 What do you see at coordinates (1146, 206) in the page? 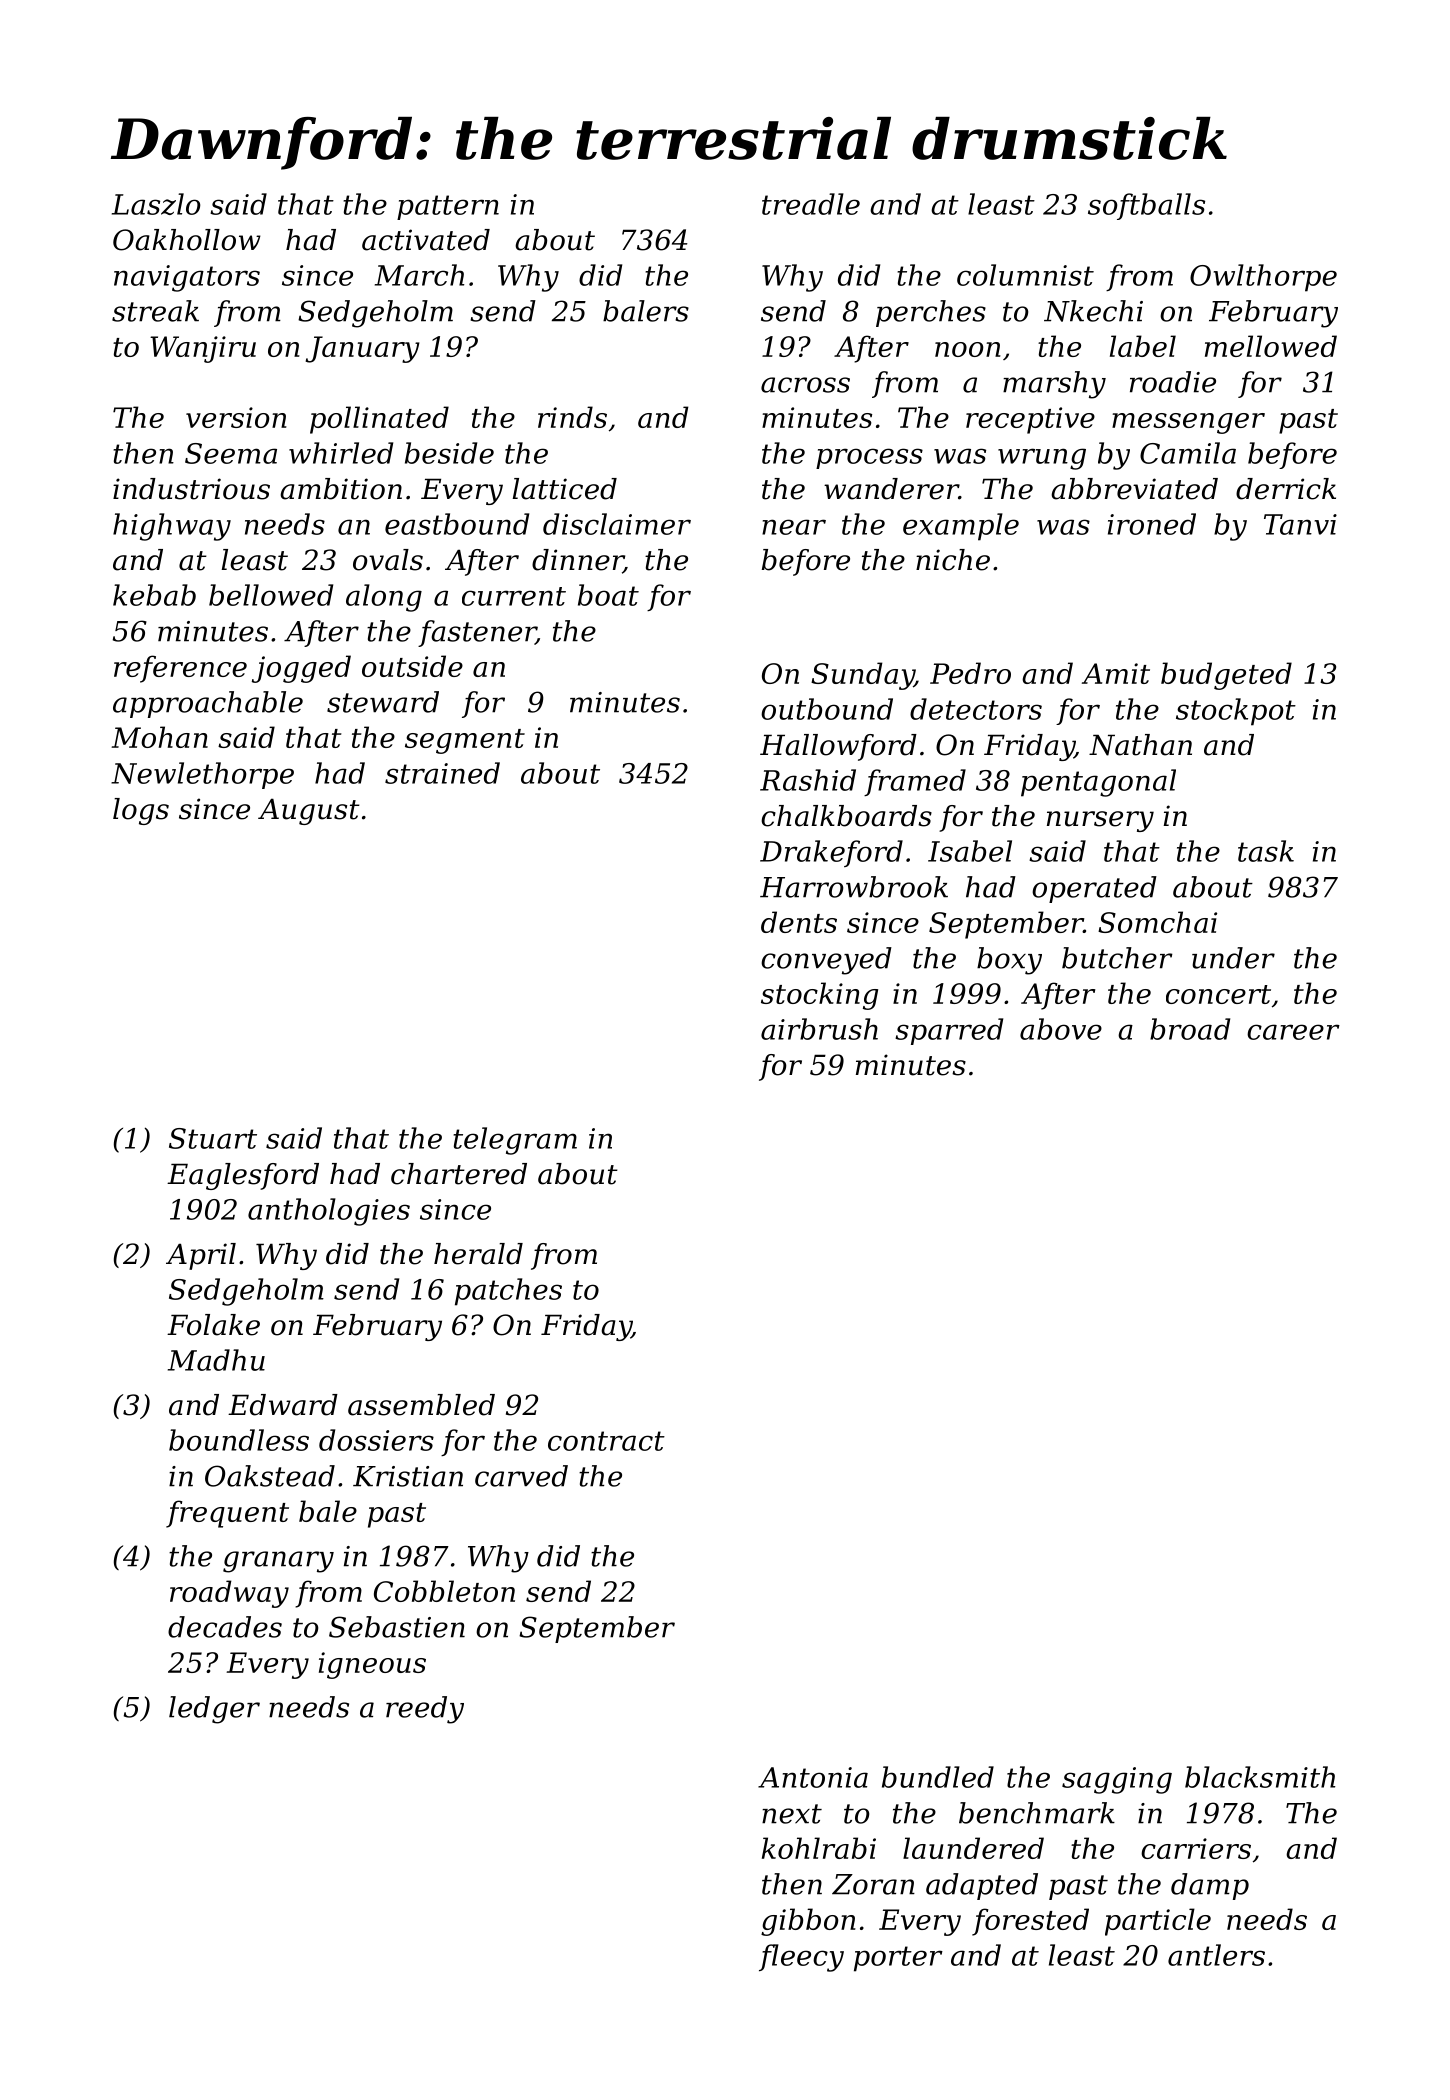
I see `softballs` at bounding box center [1146, 206].
